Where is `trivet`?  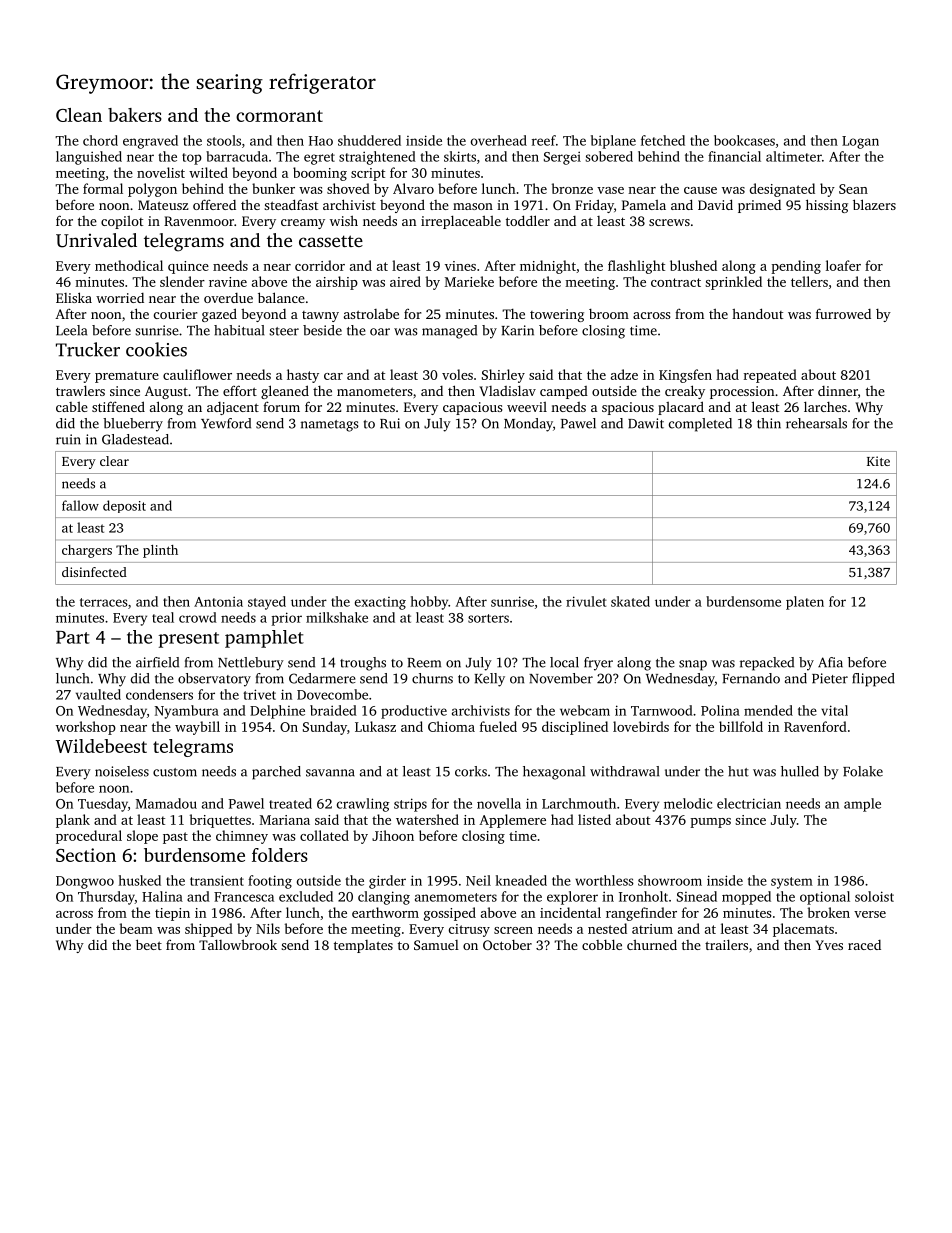 trivet is located at coordinates (259, 694).
